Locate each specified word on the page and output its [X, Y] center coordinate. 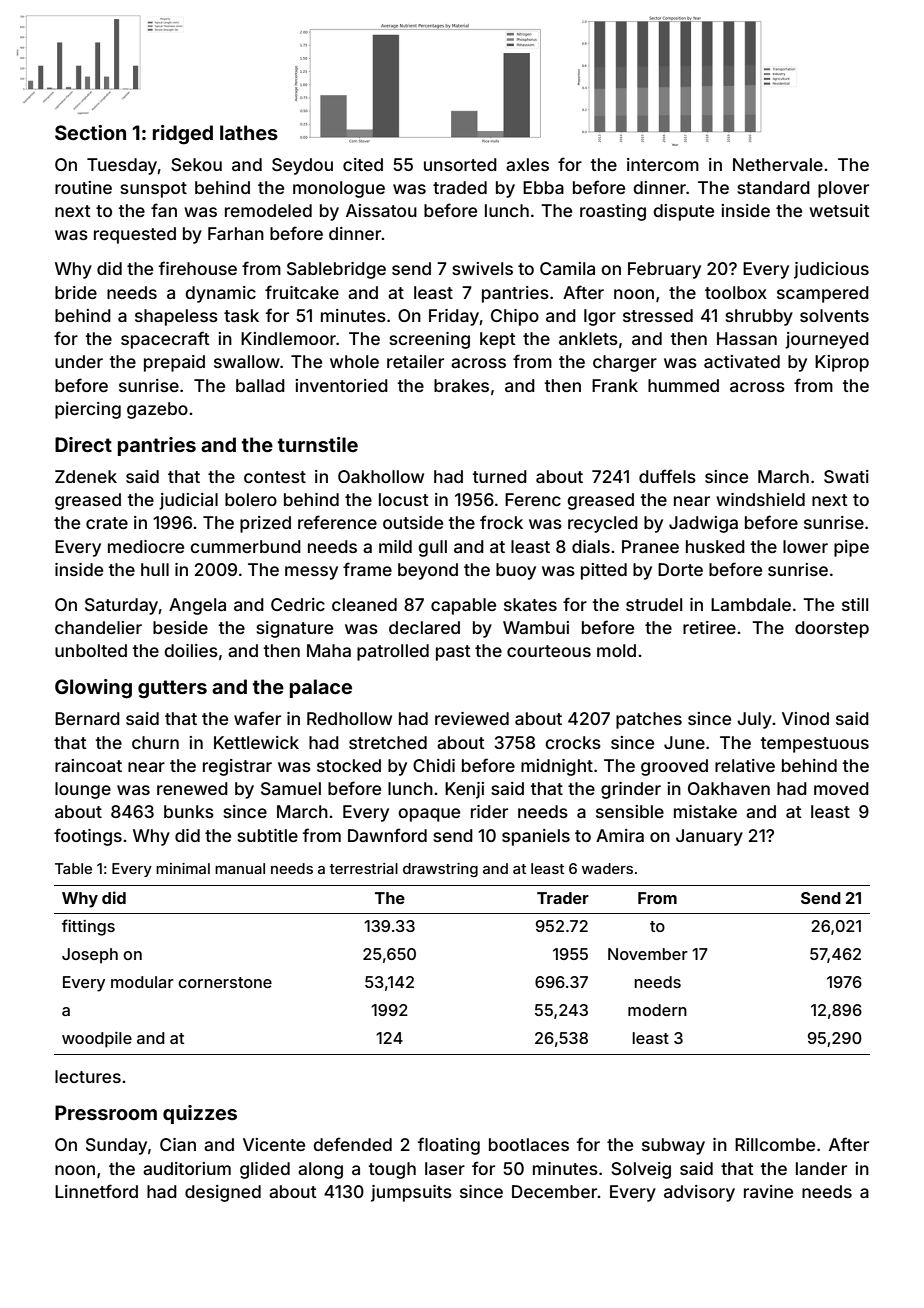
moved [841, 788]
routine [83, 187]
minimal [183, 868]
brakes [461, 385]
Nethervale [778, 164]
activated [742, 361]
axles [527, 164]
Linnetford [96, 1191]
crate [107, 523]
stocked [349, 765]
